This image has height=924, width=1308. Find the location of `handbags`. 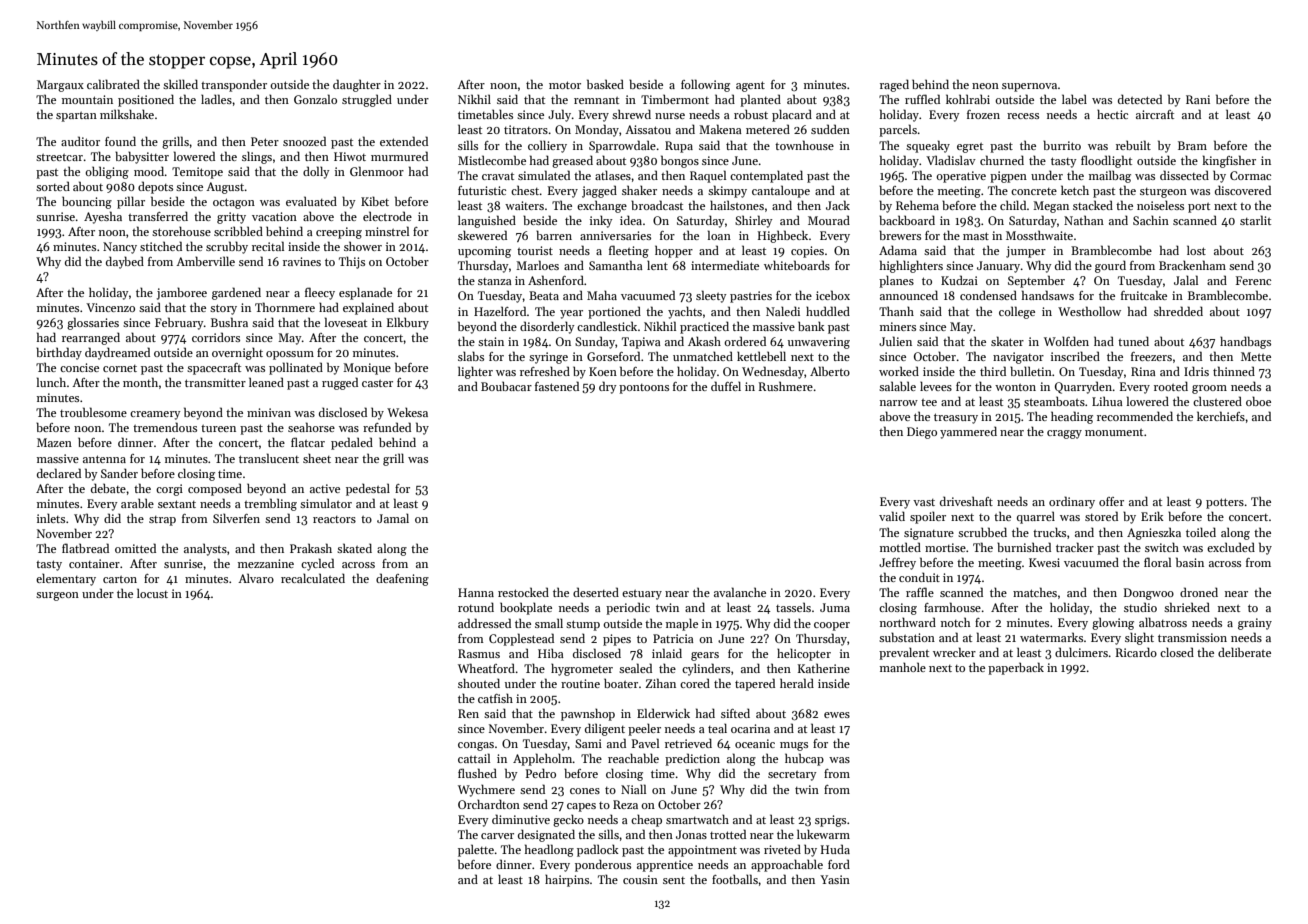

handbags is located at coordinates (1245, 342).
